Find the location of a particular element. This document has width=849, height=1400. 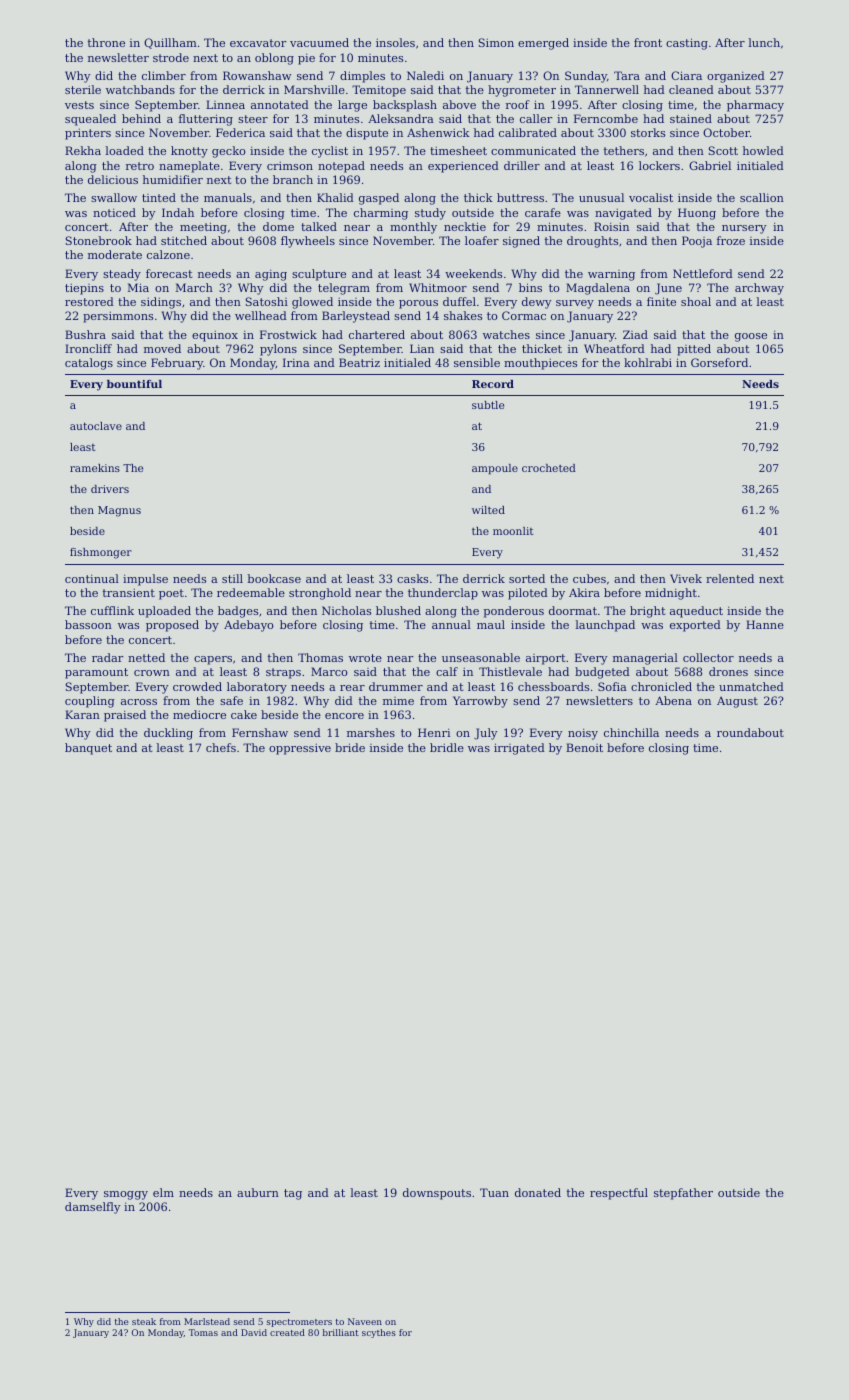

Tomas is located at coordinates (203, 1332).
